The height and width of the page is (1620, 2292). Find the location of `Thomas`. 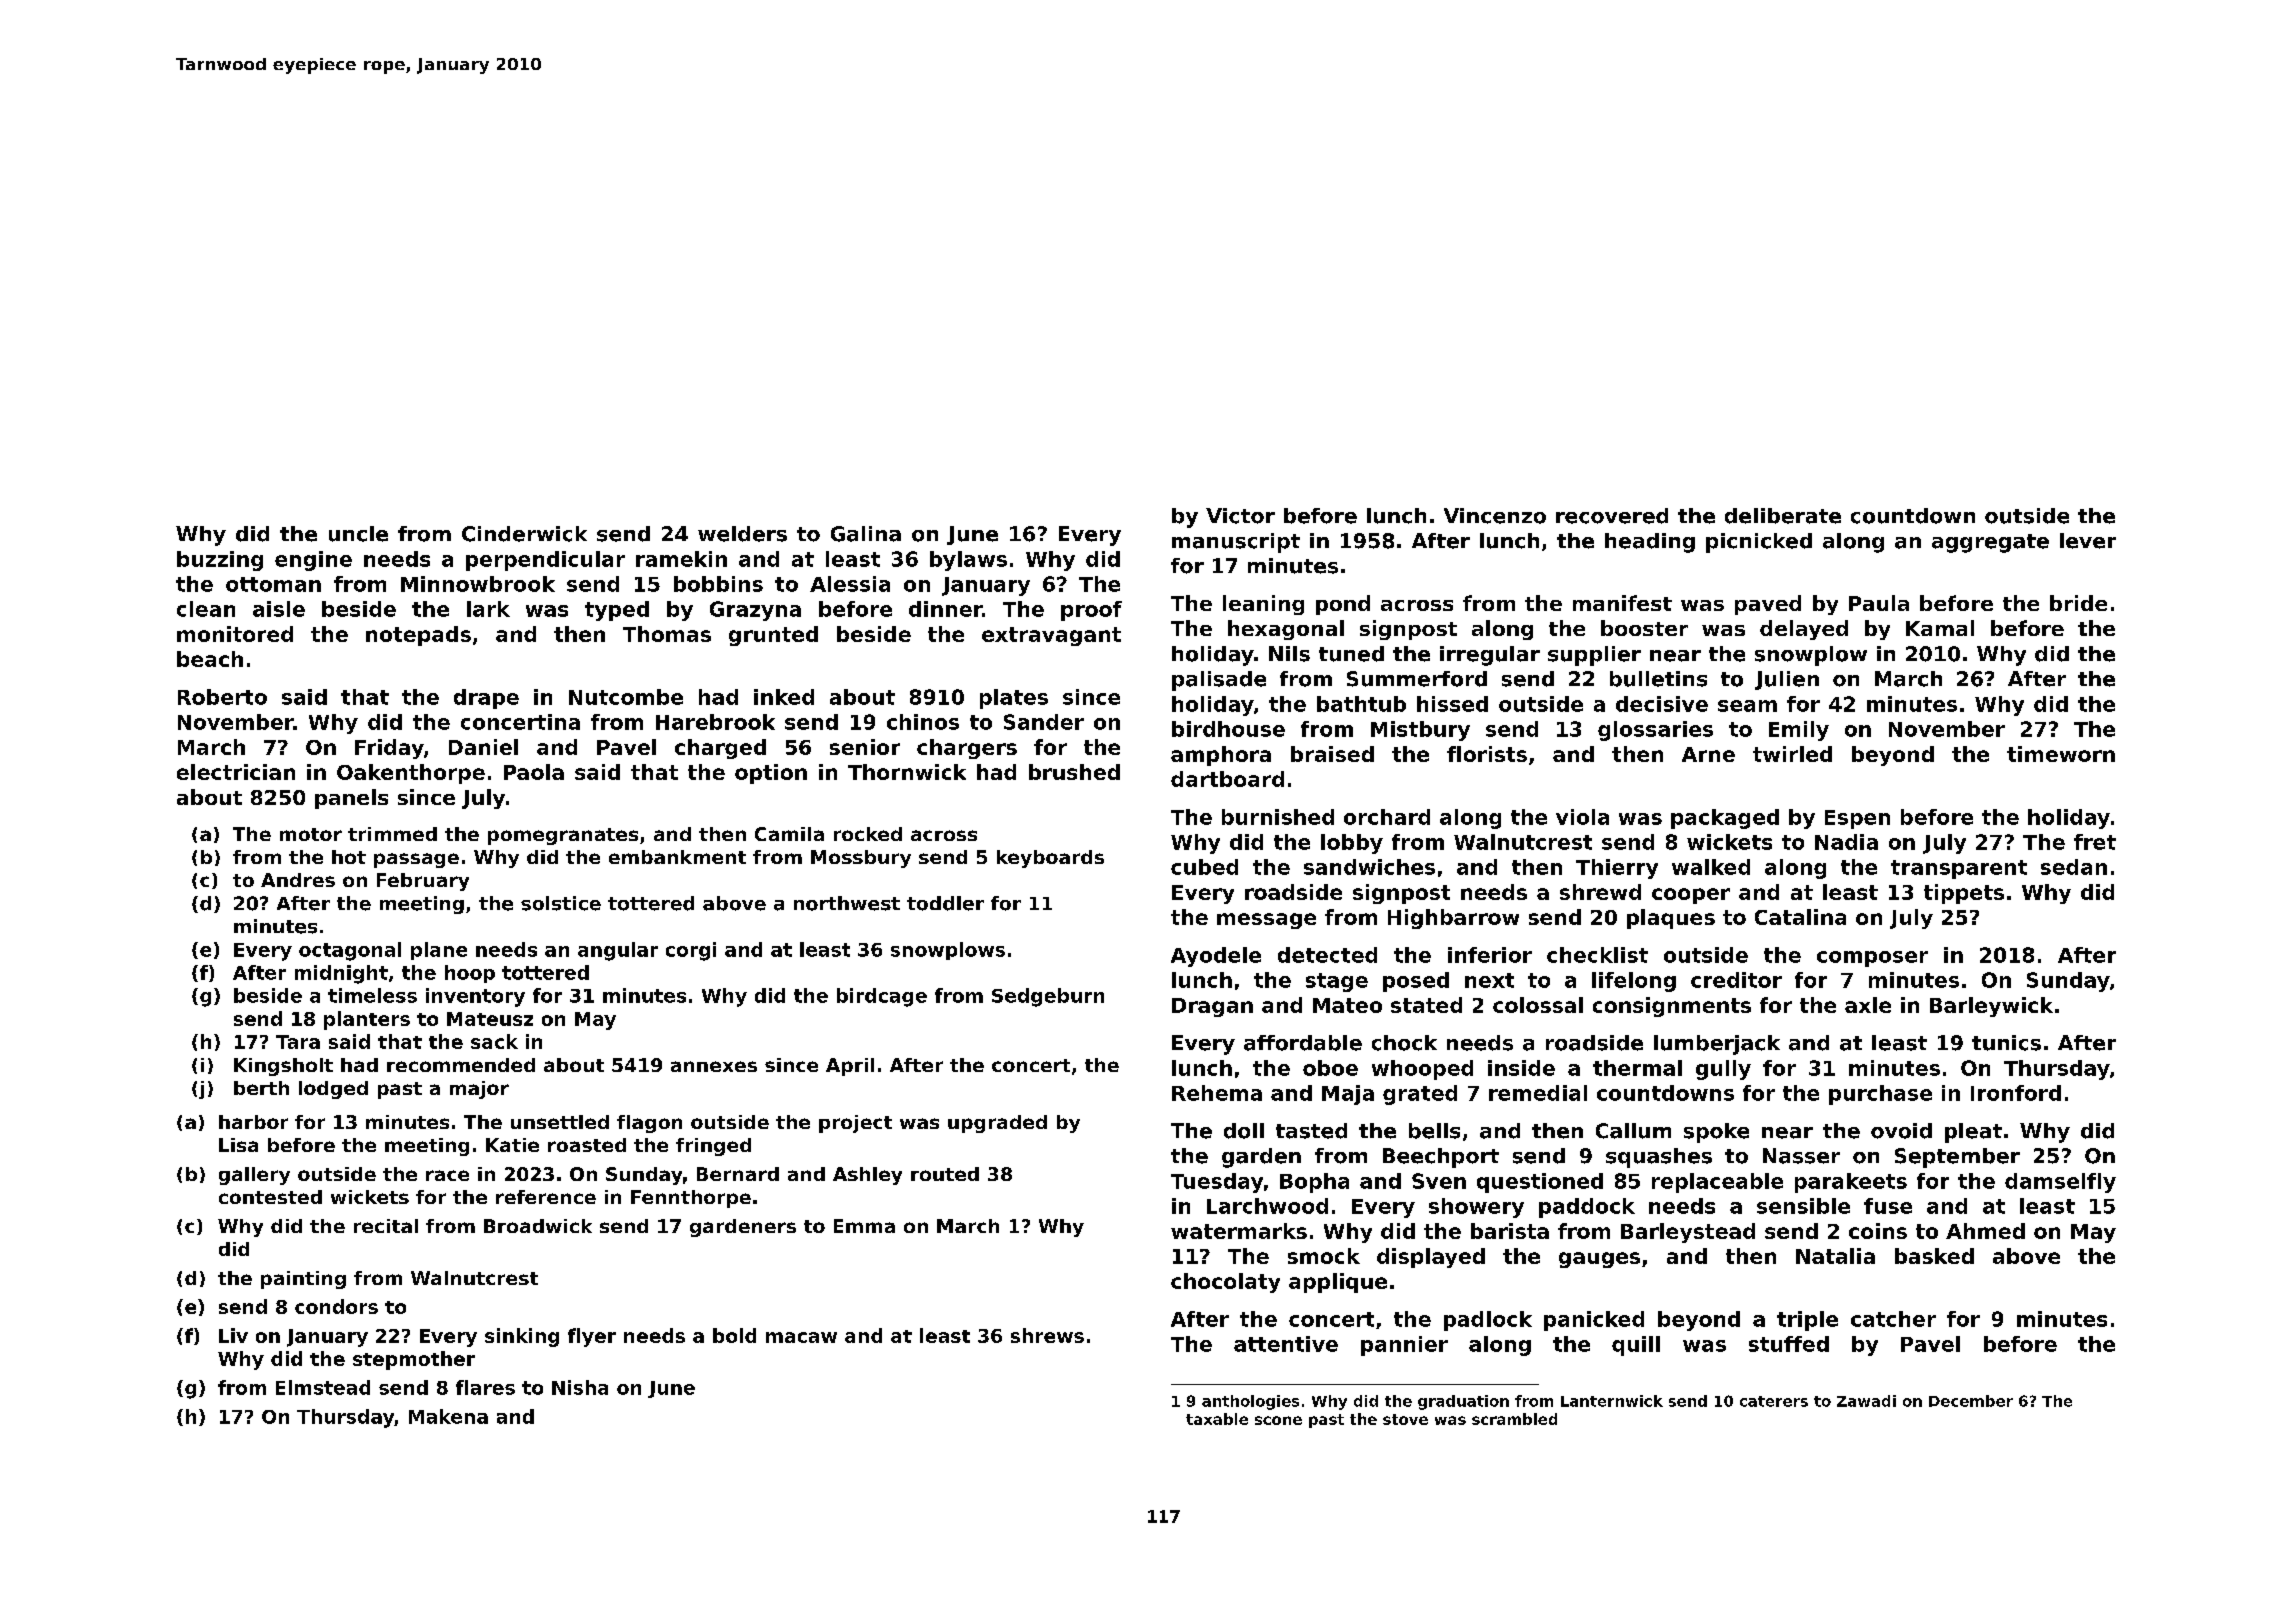

Thomas is located at coordinates (667, 634).
